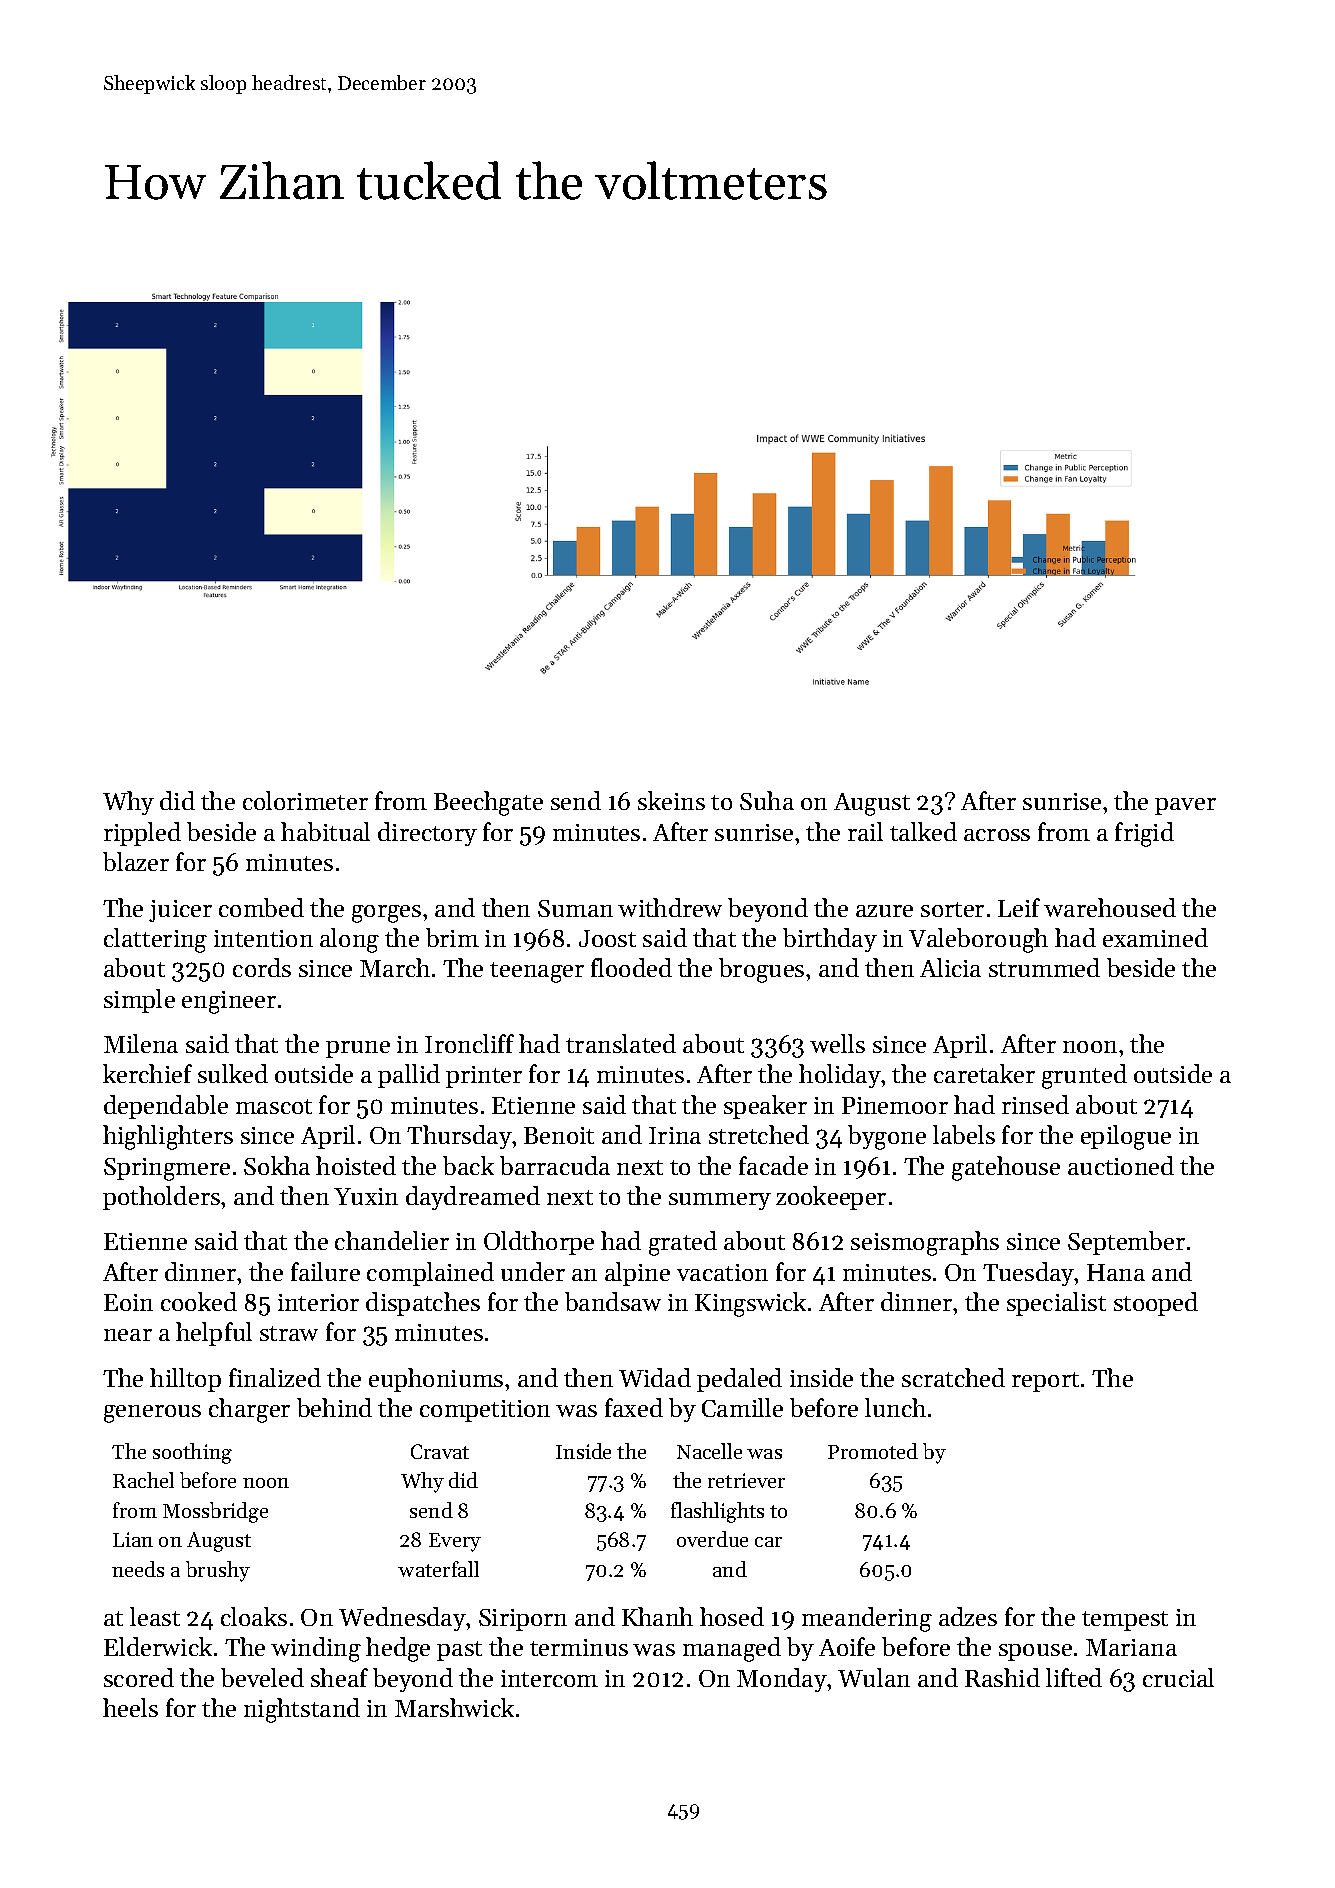  What do you see at coordinates (199, 1301) in the screenshot?
I see `cooked` at bounding box center [199, 1301].
